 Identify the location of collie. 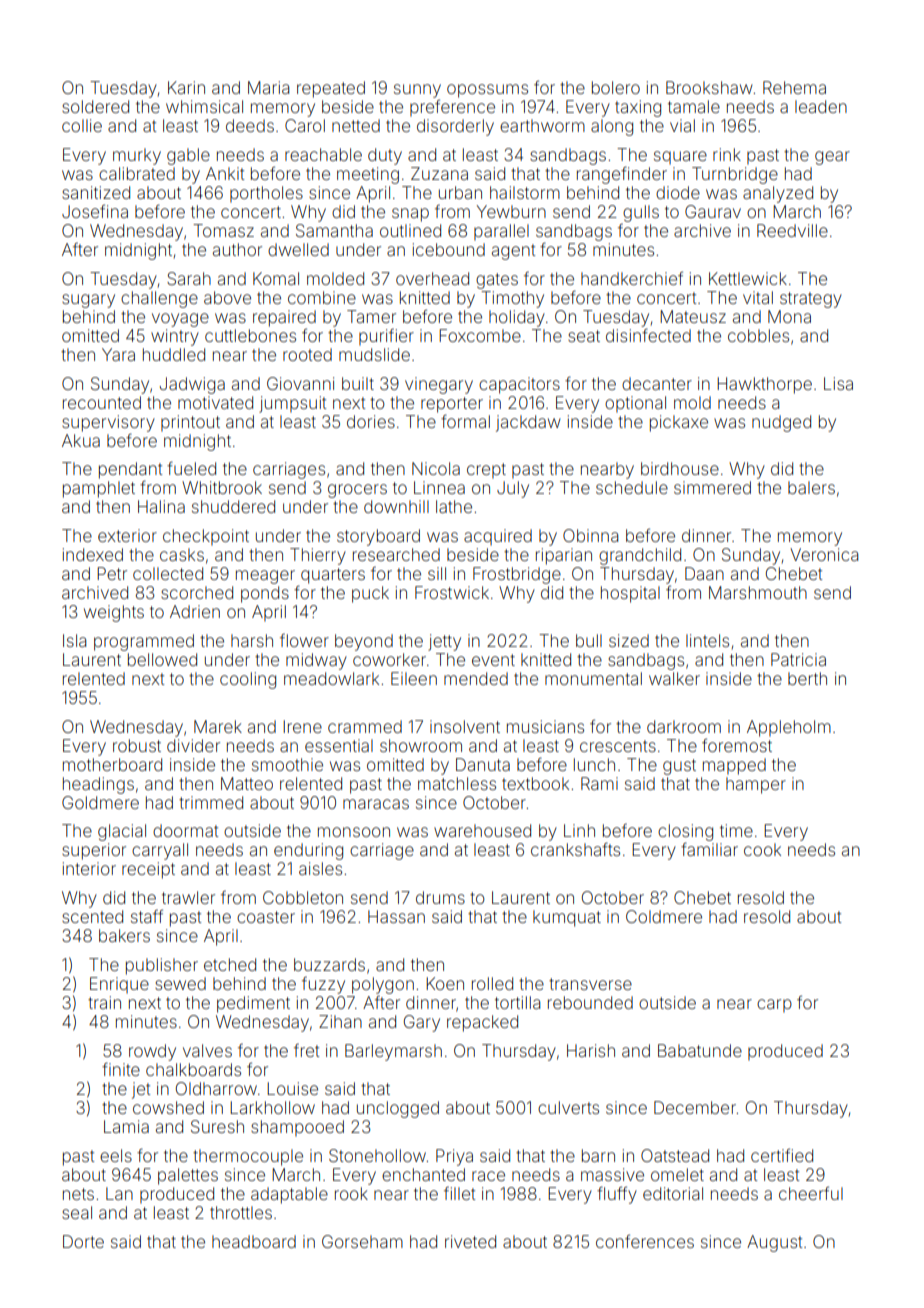
(82, 125).
